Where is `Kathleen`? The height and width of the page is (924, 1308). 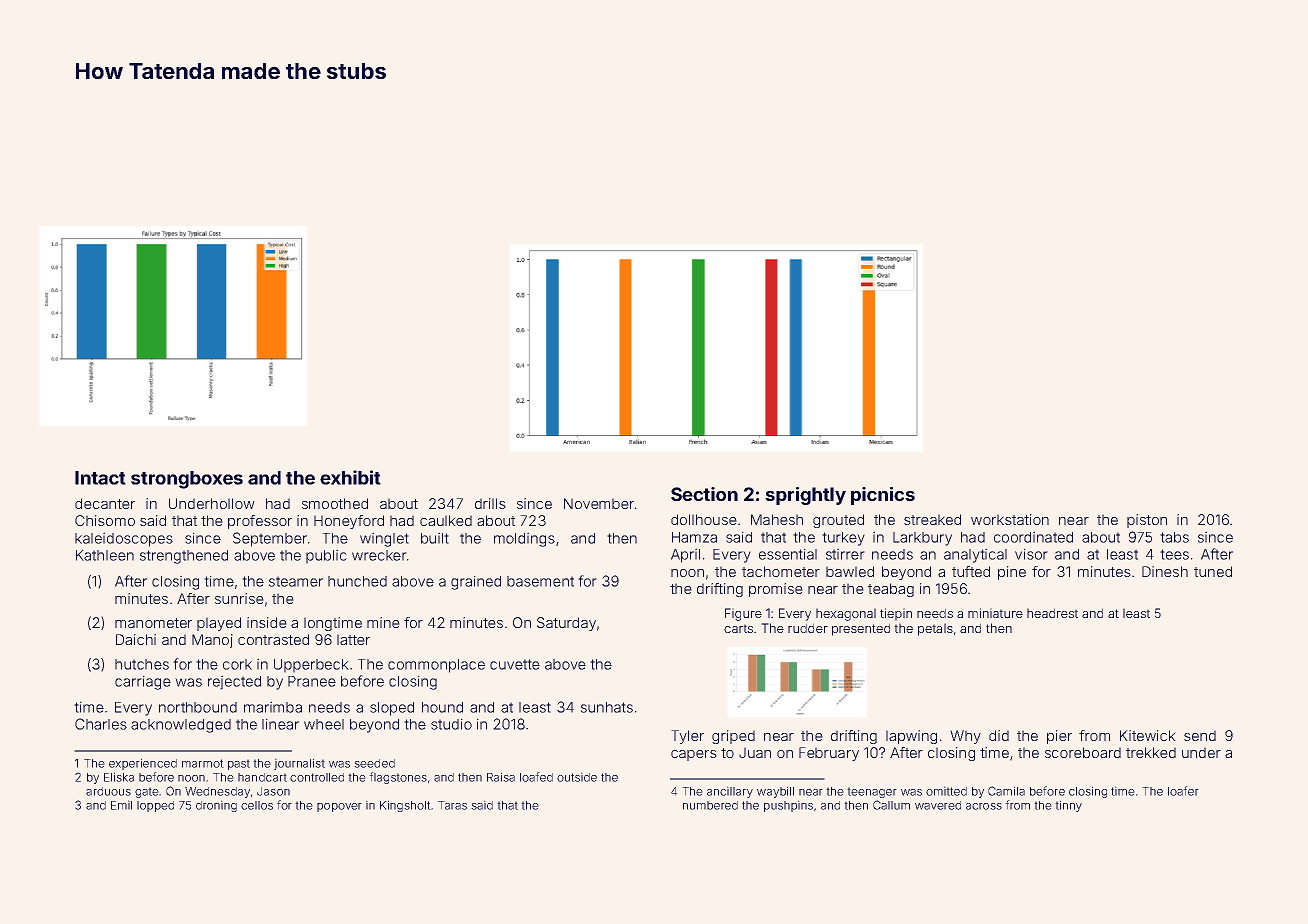 Kathleen is located at coordinates (105, 555).
